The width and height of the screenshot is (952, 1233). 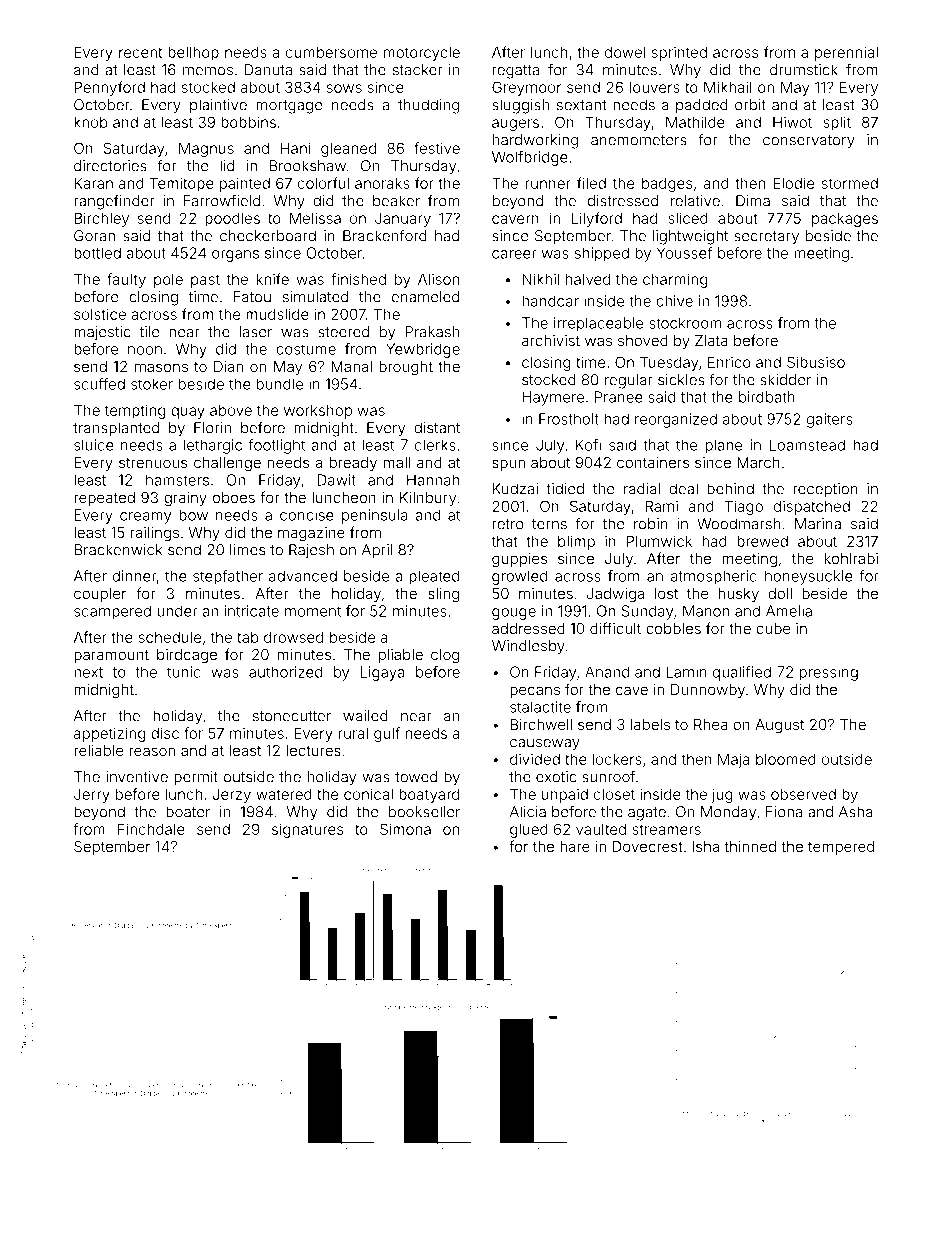 What do you see at coordinates (445, 656) in the screenshot?
I see `clog` at bounding box center [445, 656].
